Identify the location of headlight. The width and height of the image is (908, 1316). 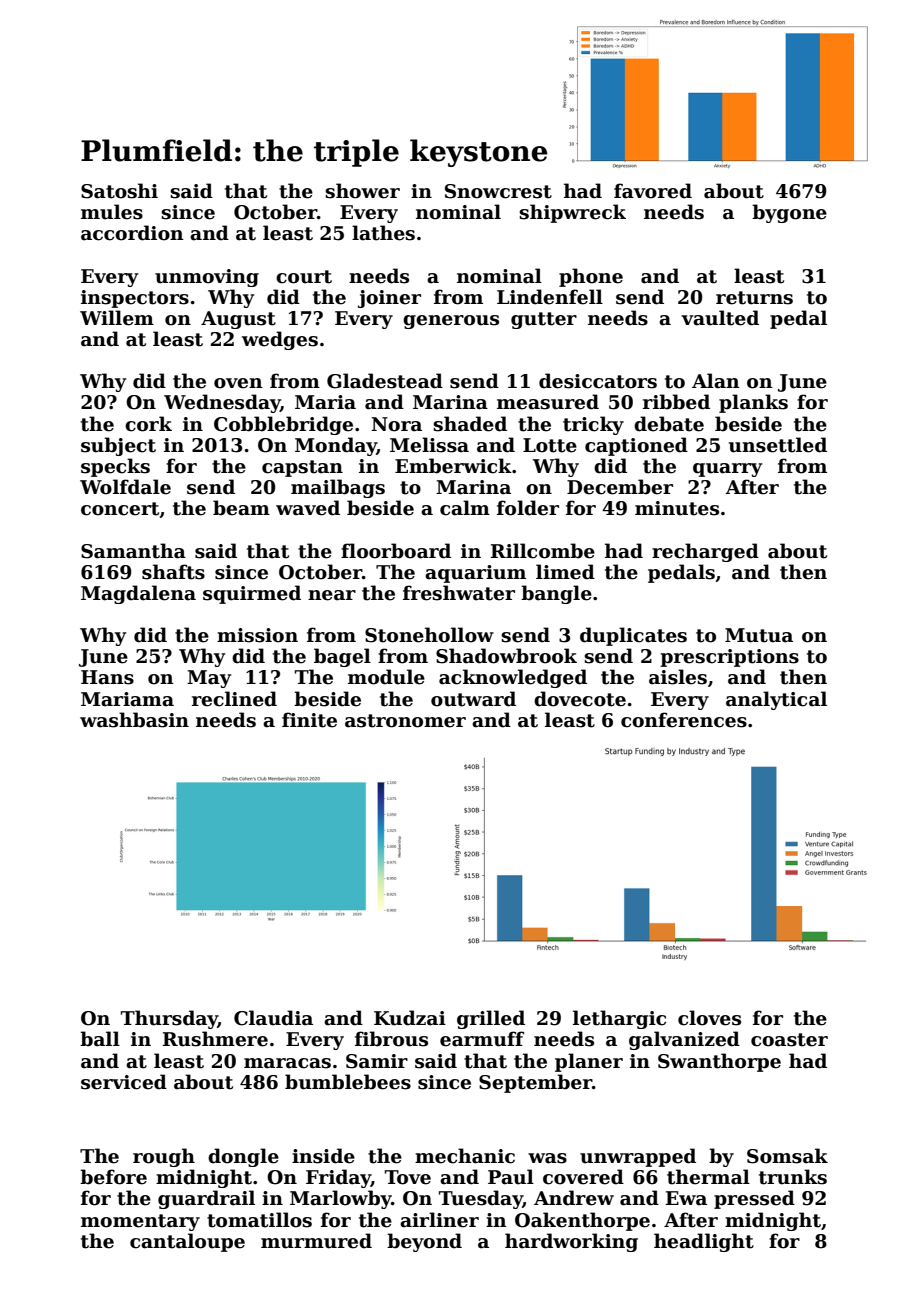
(704, 1242).
